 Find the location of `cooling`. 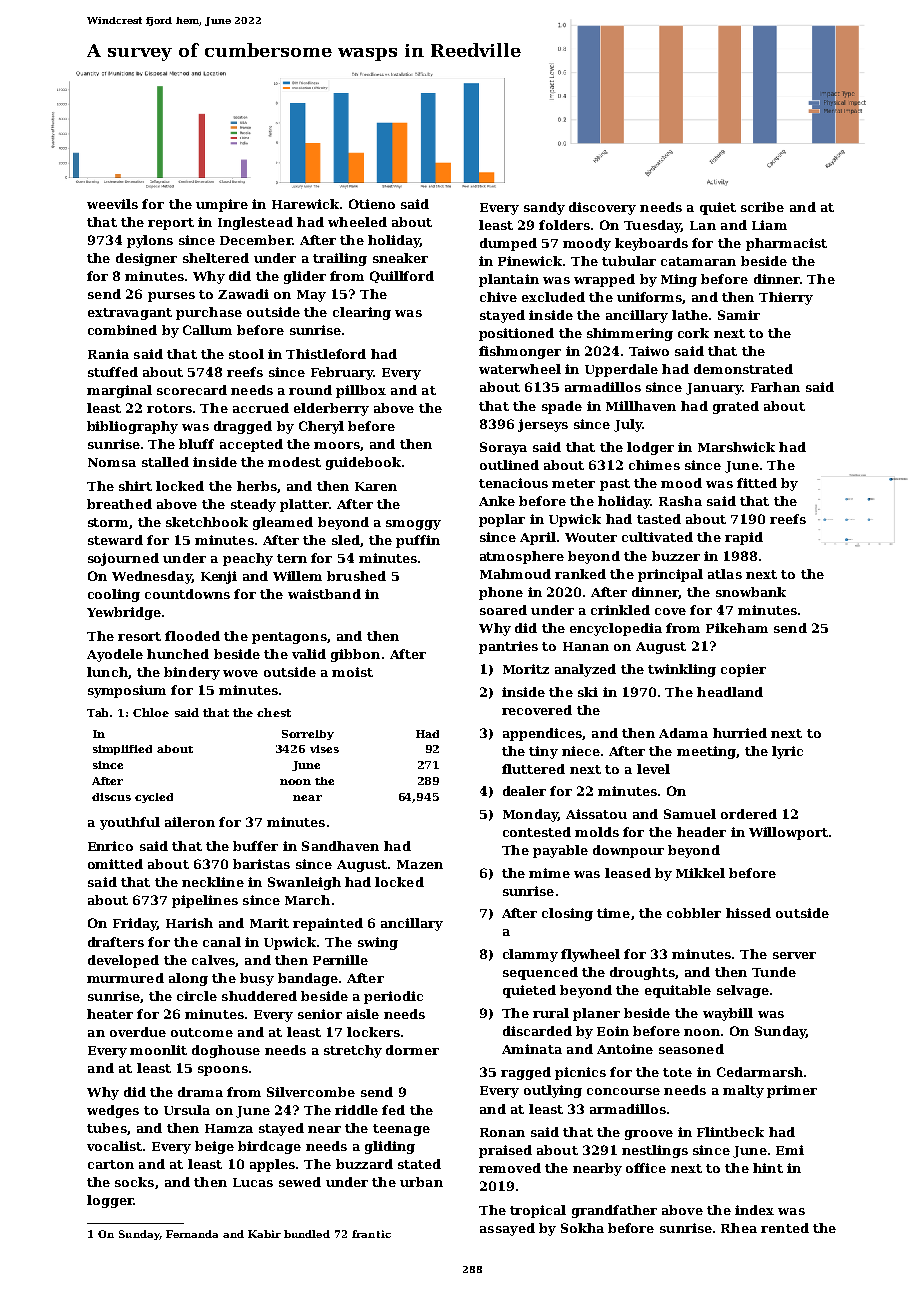

cooling is located at coordinates (114, 595).
